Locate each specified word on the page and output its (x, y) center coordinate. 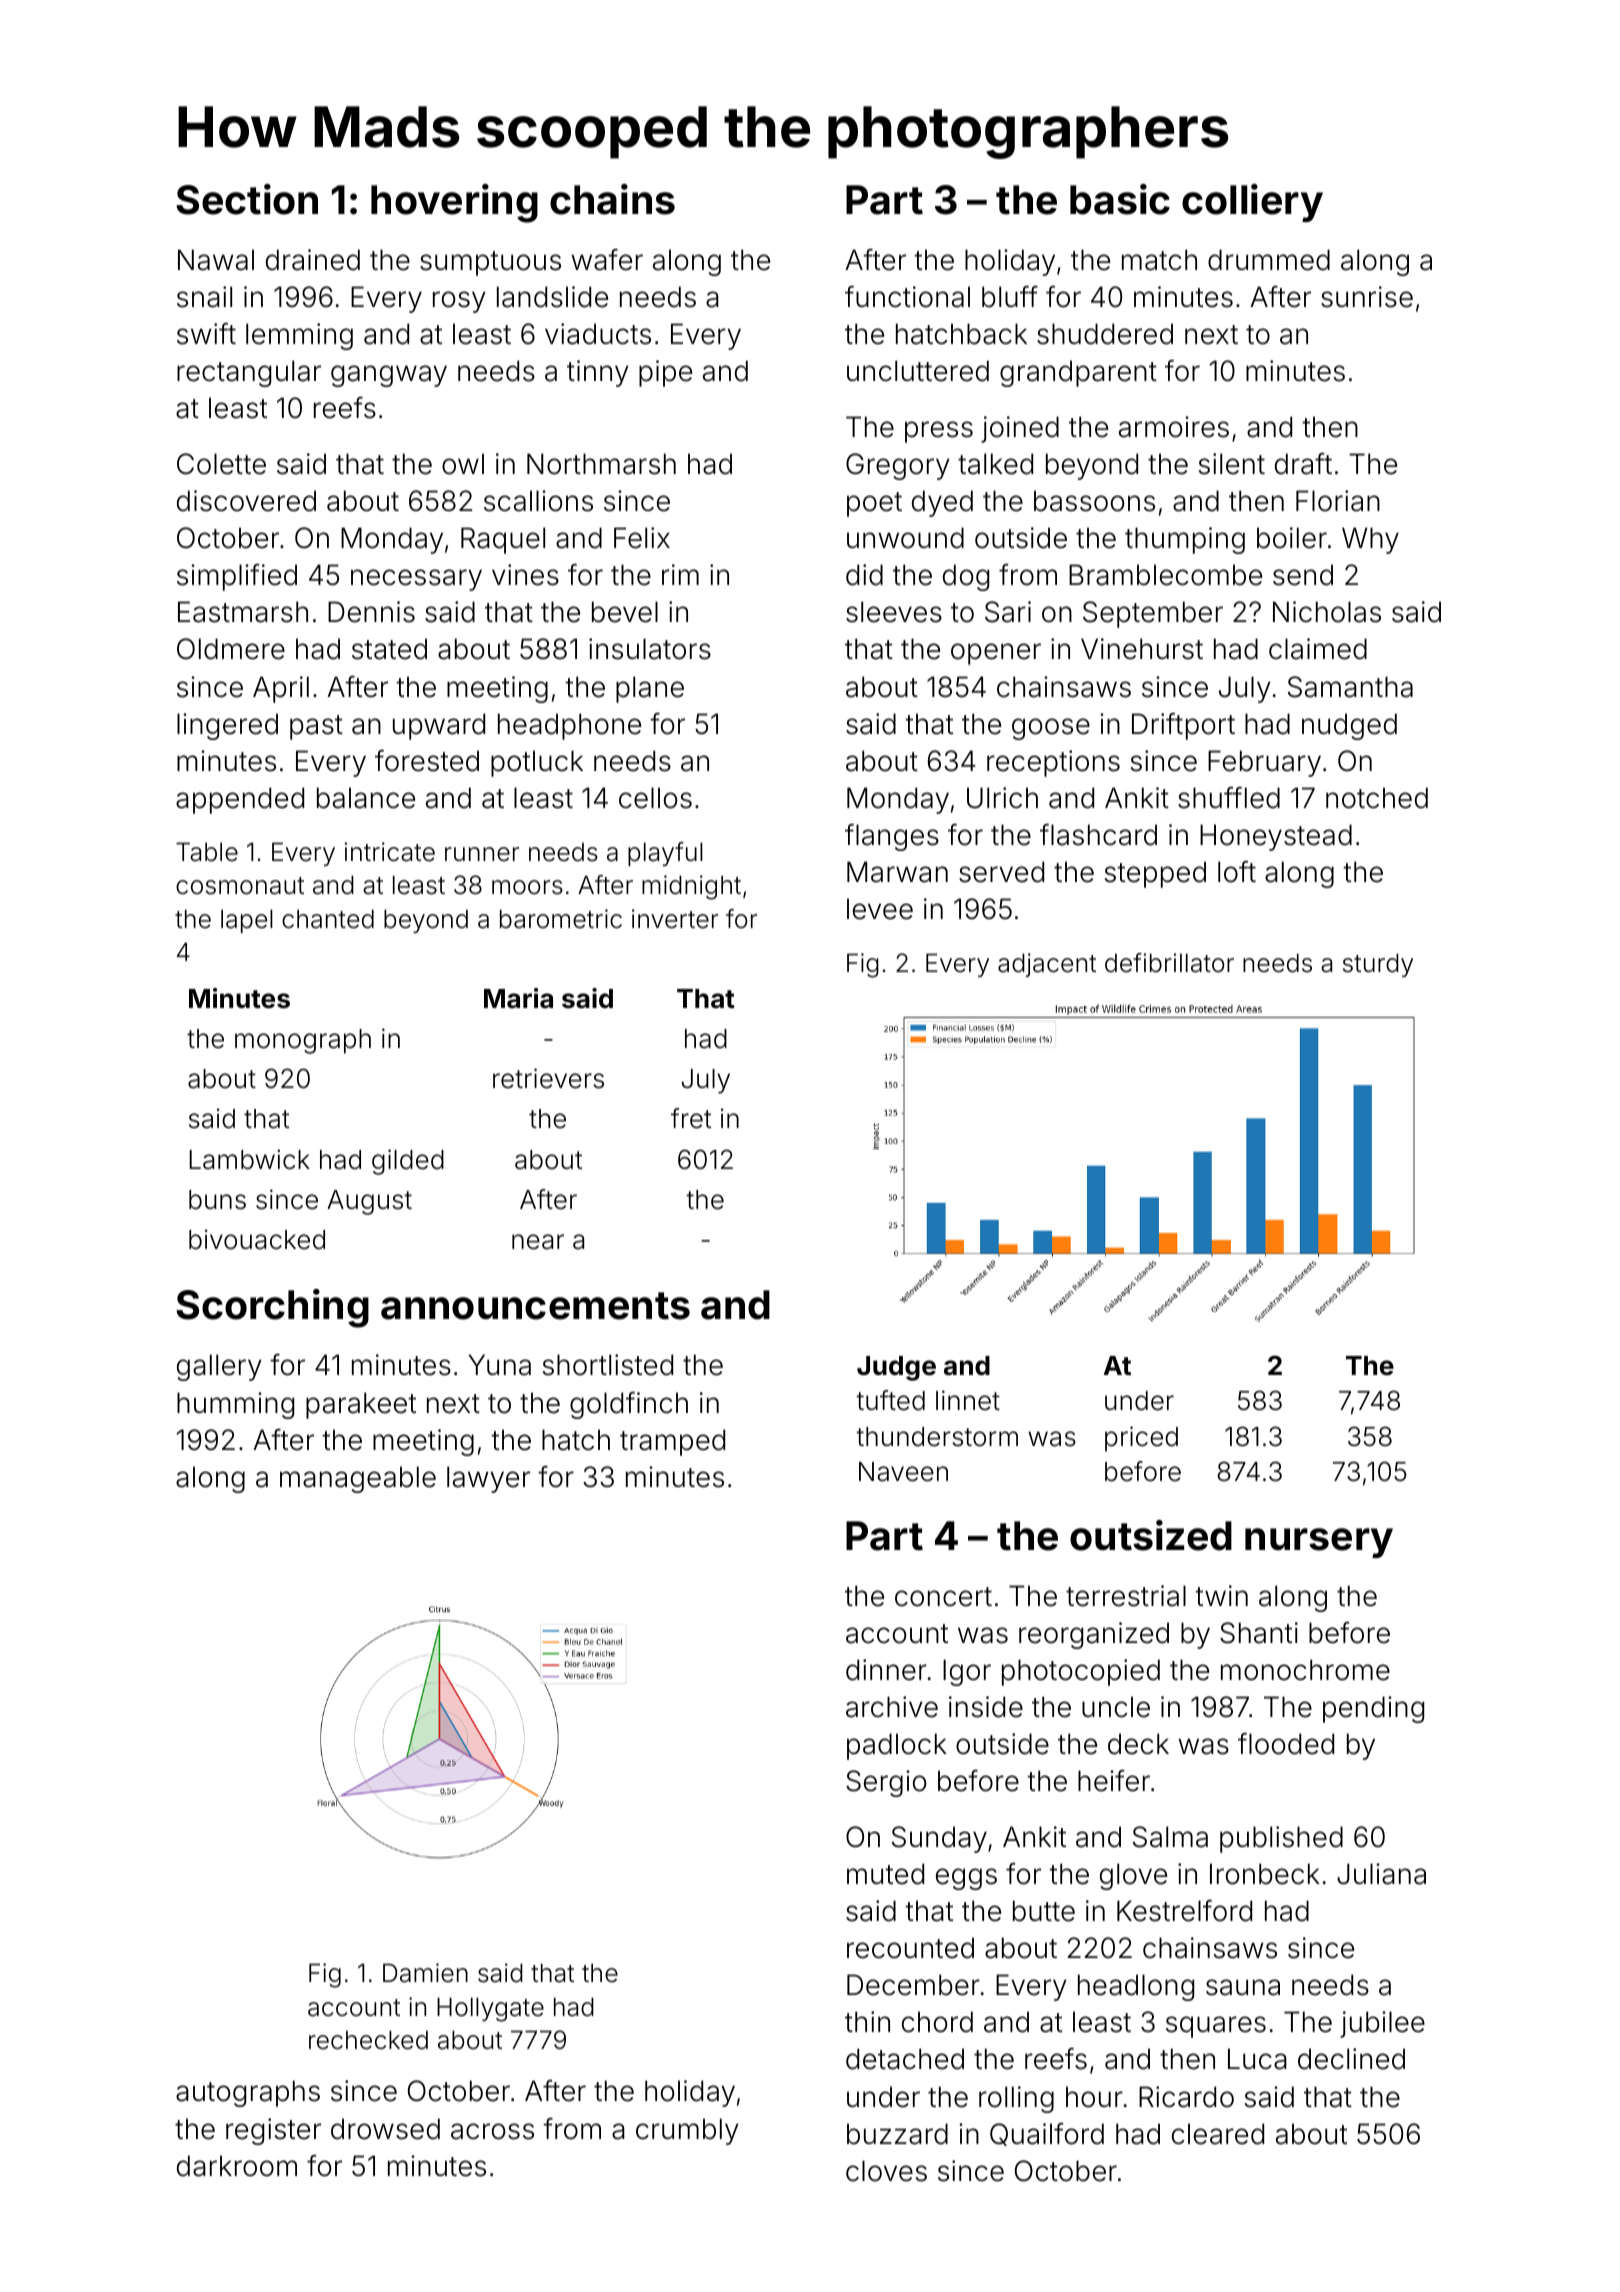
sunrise (1367, 297)
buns (217, 1200)
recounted (910, 1948)
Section (247, 199)
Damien (425, 1973)
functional (907, 297)
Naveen (903, 1472)
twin (1221, 1595)
